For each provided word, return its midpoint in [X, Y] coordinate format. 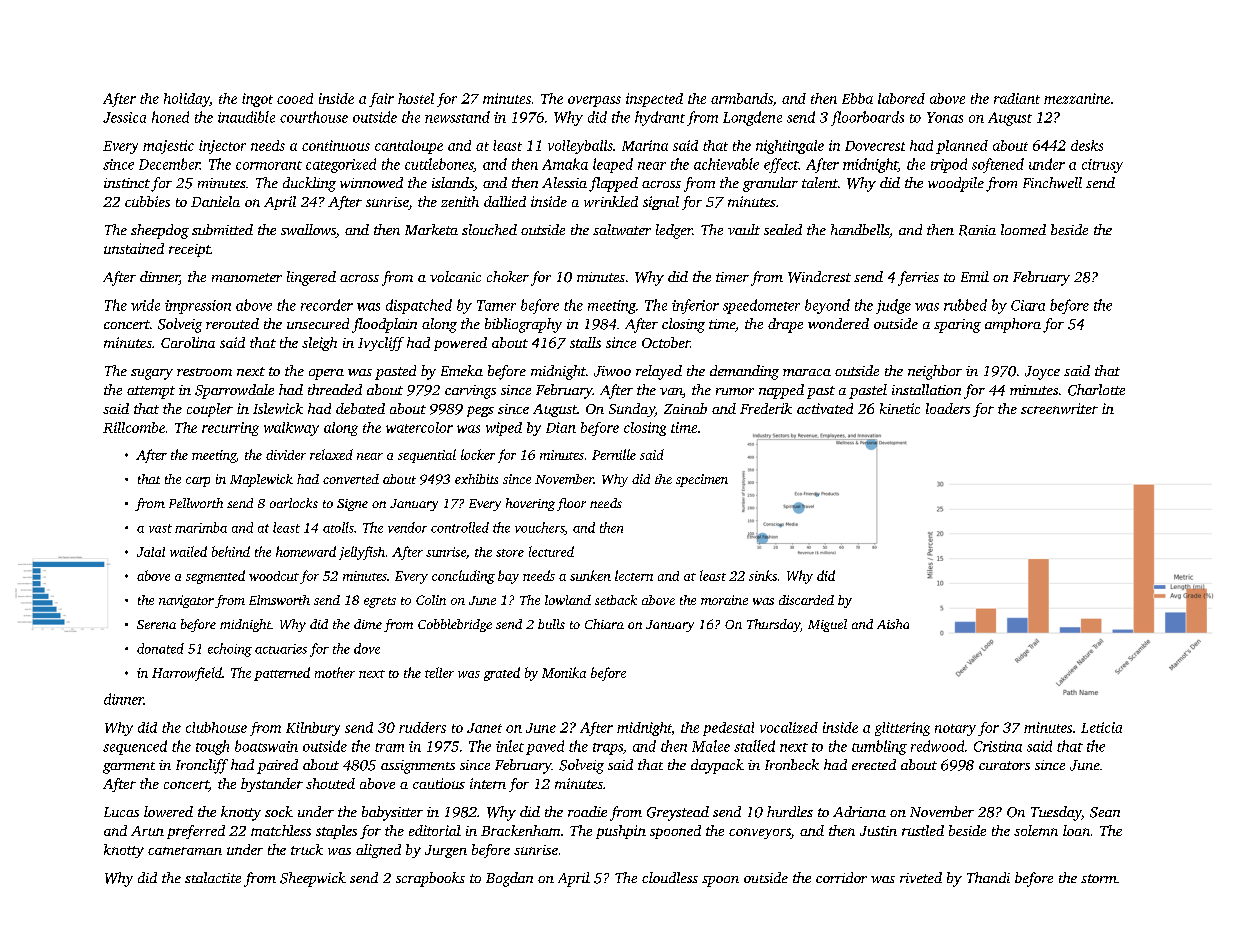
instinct [127, 183]
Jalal [151, 552]
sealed [783, 229]
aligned [378, 851]
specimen [702, 480]
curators [1004, 765]
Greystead [678, 813]
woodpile [956, 184]
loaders [948, 408]
